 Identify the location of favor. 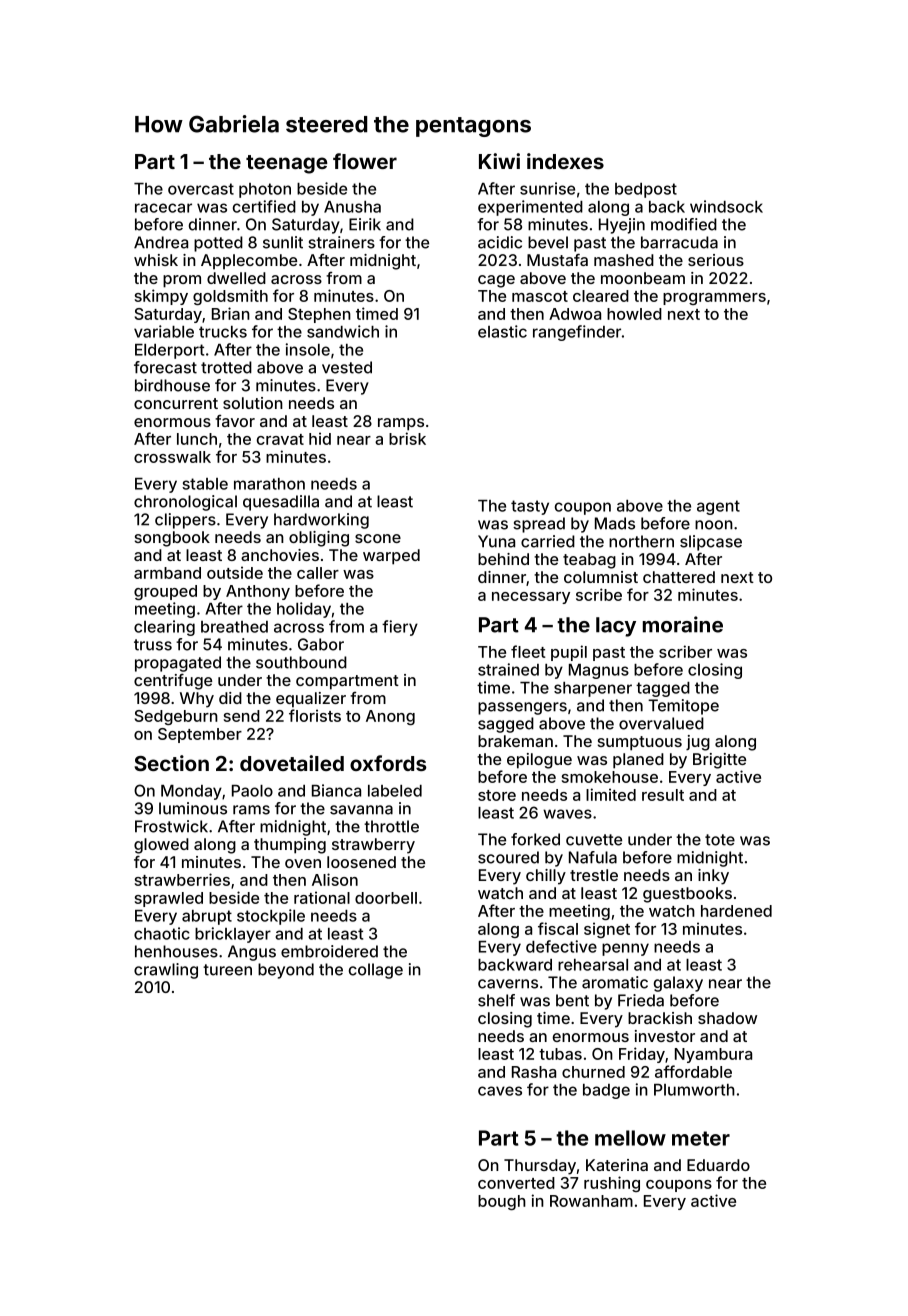
(235, 421).
